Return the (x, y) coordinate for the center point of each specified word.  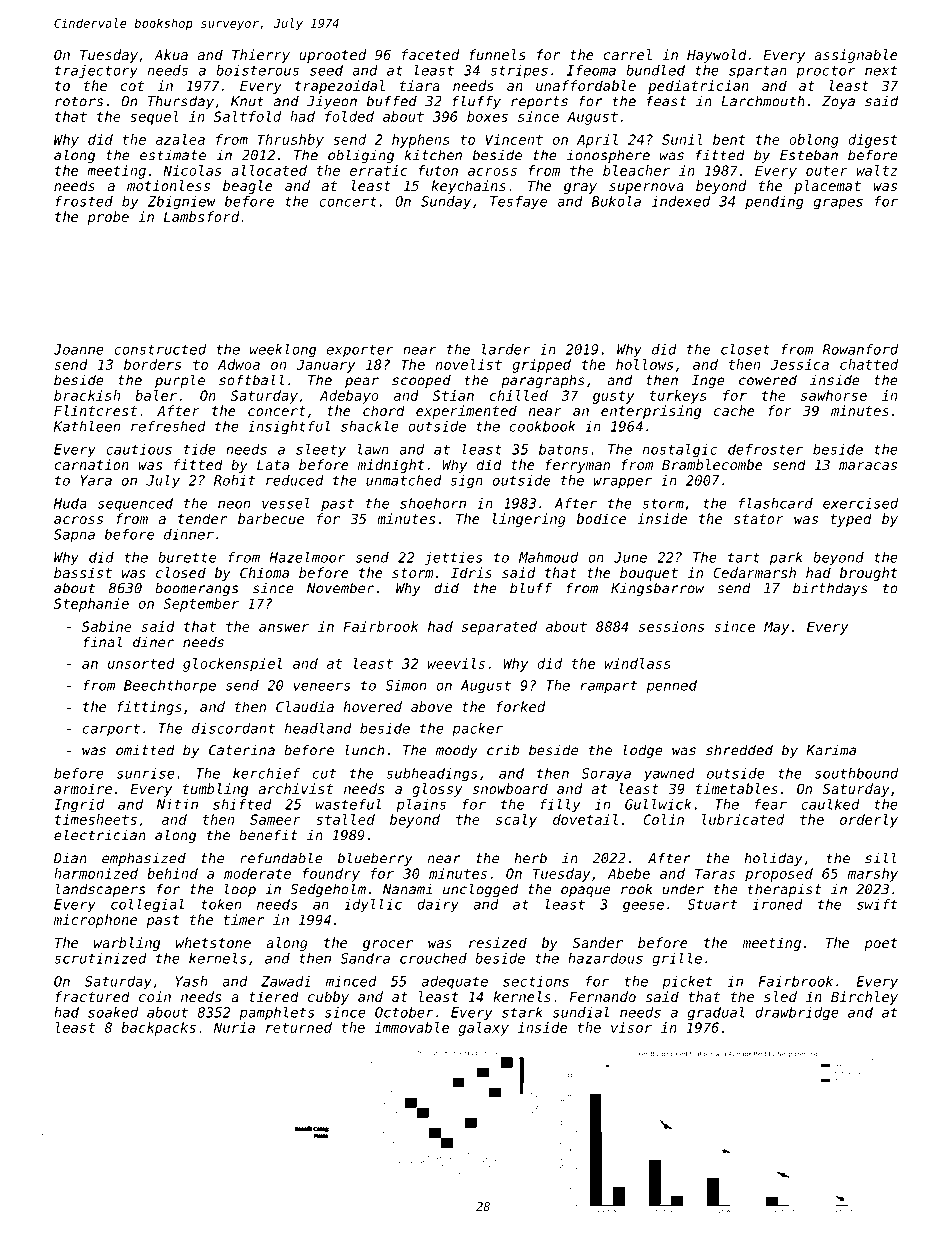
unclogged (480, 890)
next (881, 70)
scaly (516, 821)
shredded (739, 750)
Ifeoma (591, 70)
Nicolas (192, 170)
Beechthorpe (170, 687)
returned (299, 1027)
